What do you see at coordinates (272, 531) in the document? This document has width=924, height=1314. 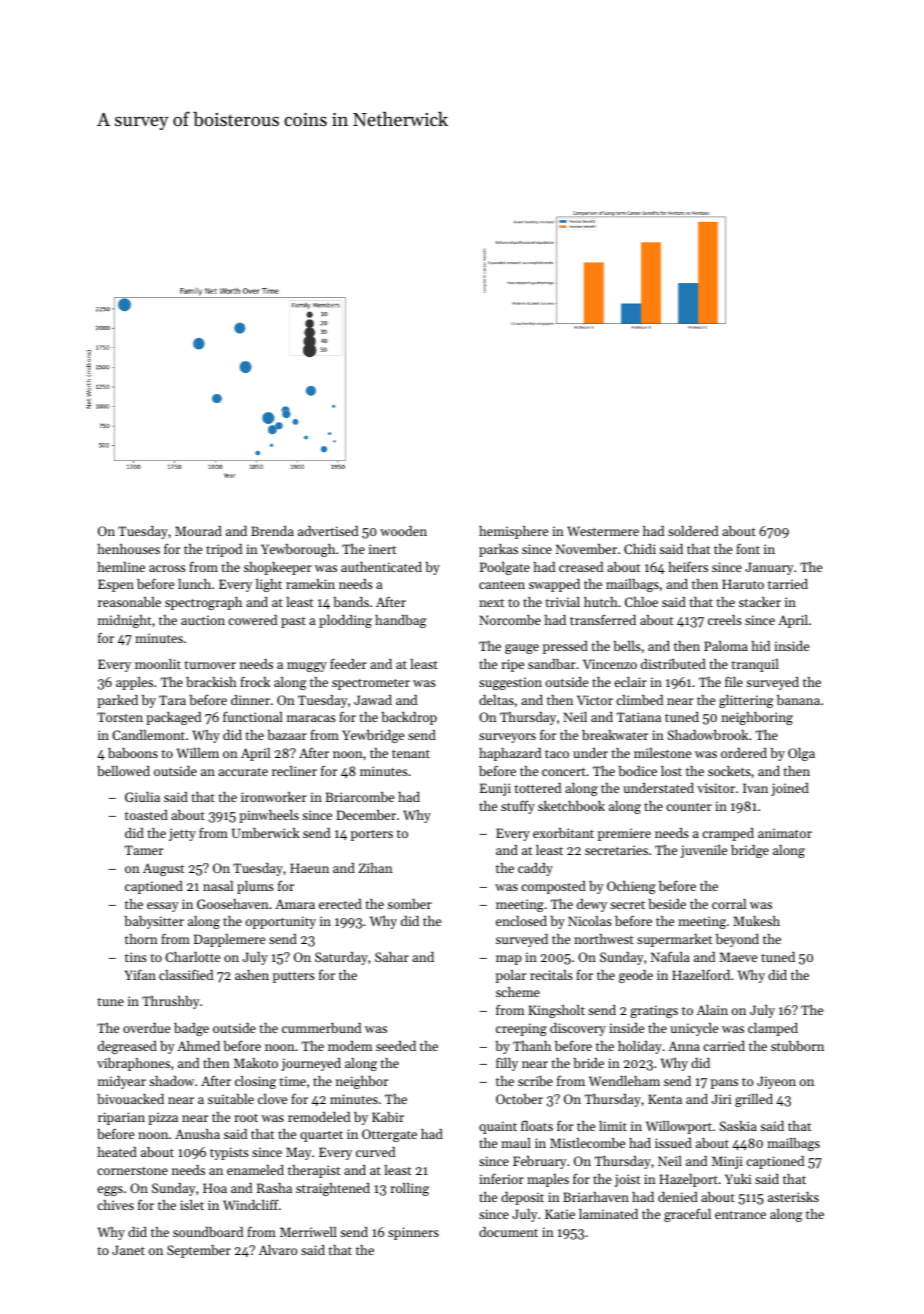 I see `Brenda` at bounding box center [272, 531].
